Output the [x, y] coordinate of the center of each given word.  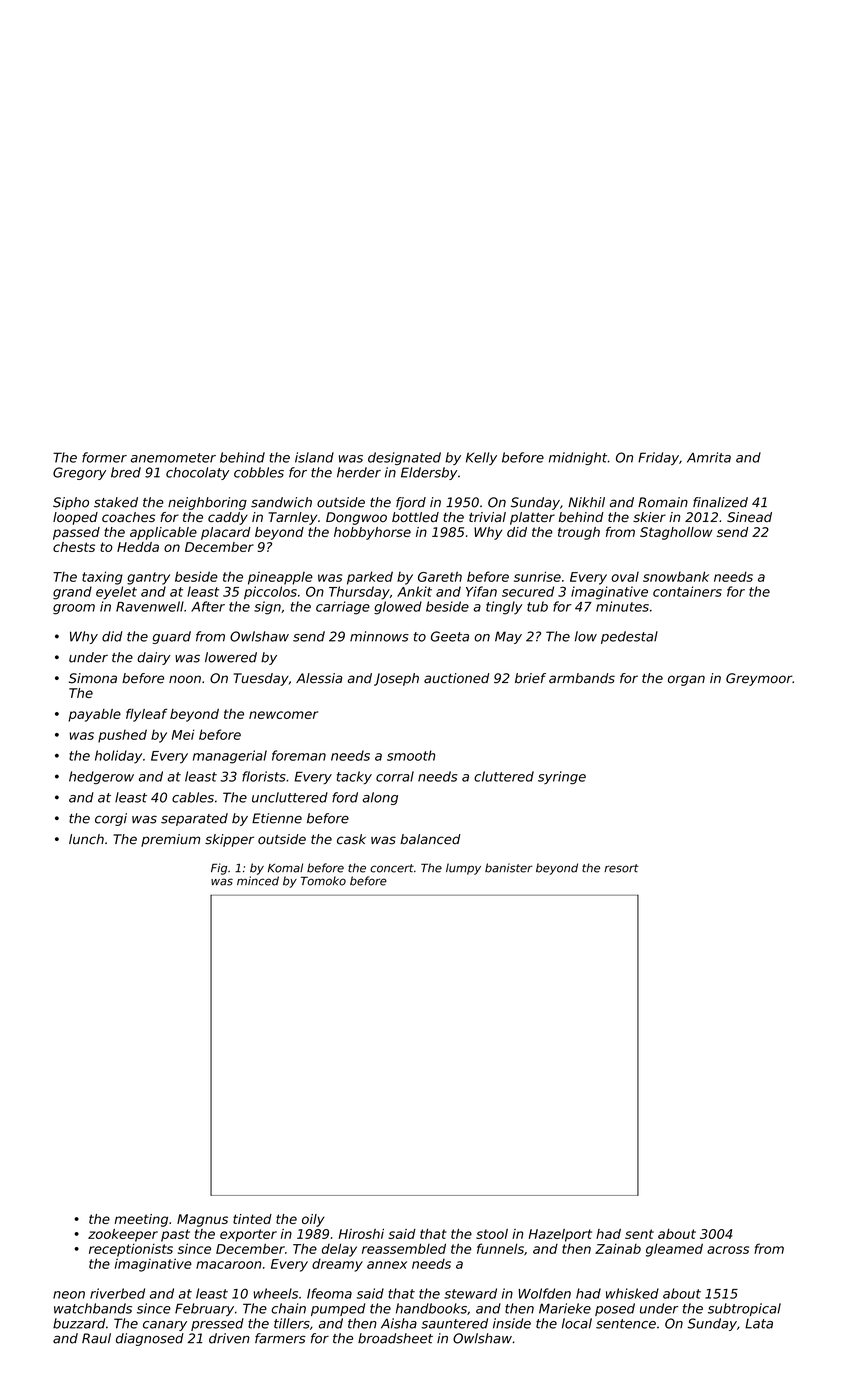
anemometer [173, 458]
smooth [411, 755]
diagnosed [150, 1339]
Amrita [709, 457]
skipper [229, 840]
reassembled [404, 1248]
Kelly [481, 458]
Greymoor [759, 679]
